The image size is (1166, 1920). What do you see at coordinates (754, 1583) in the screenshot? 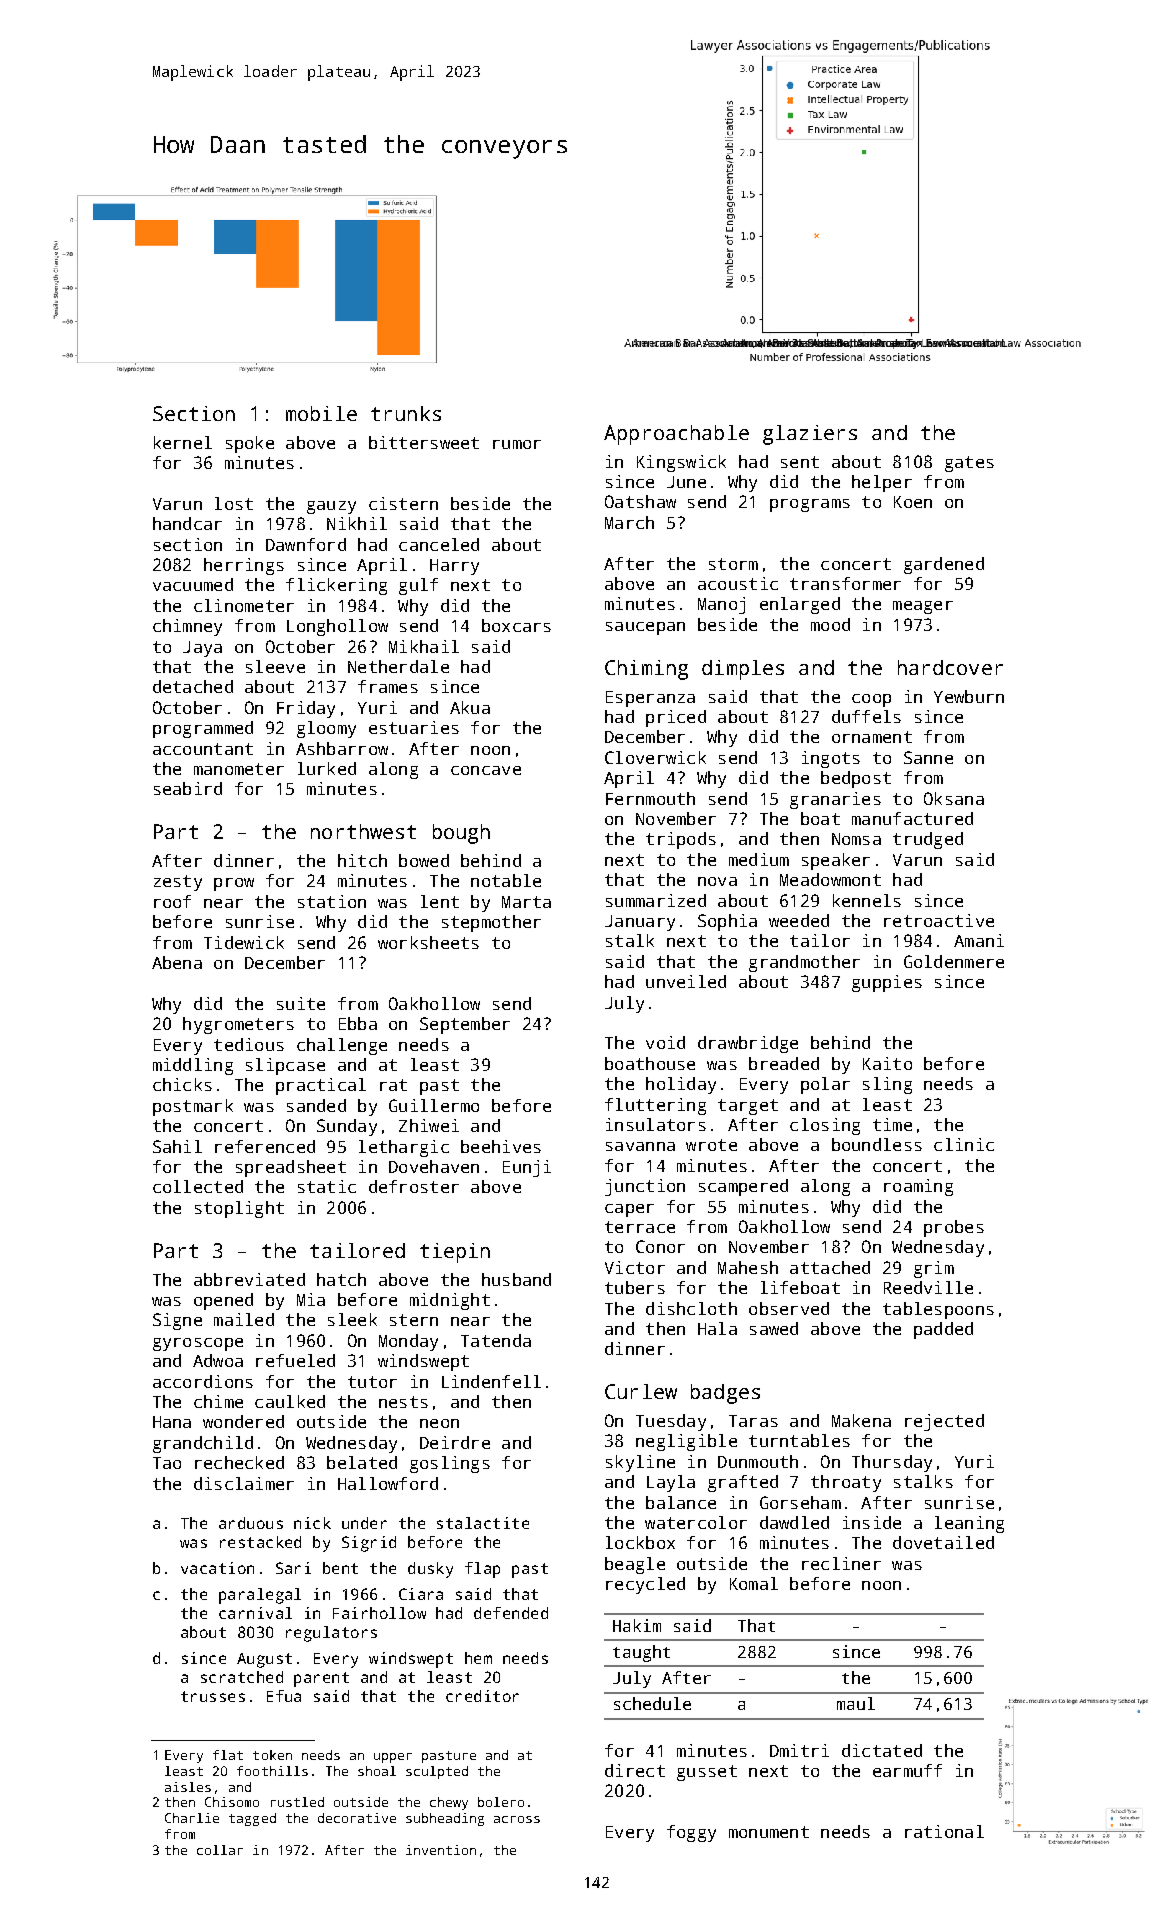
I see `Komal` at bounding box center [754, 1583].
